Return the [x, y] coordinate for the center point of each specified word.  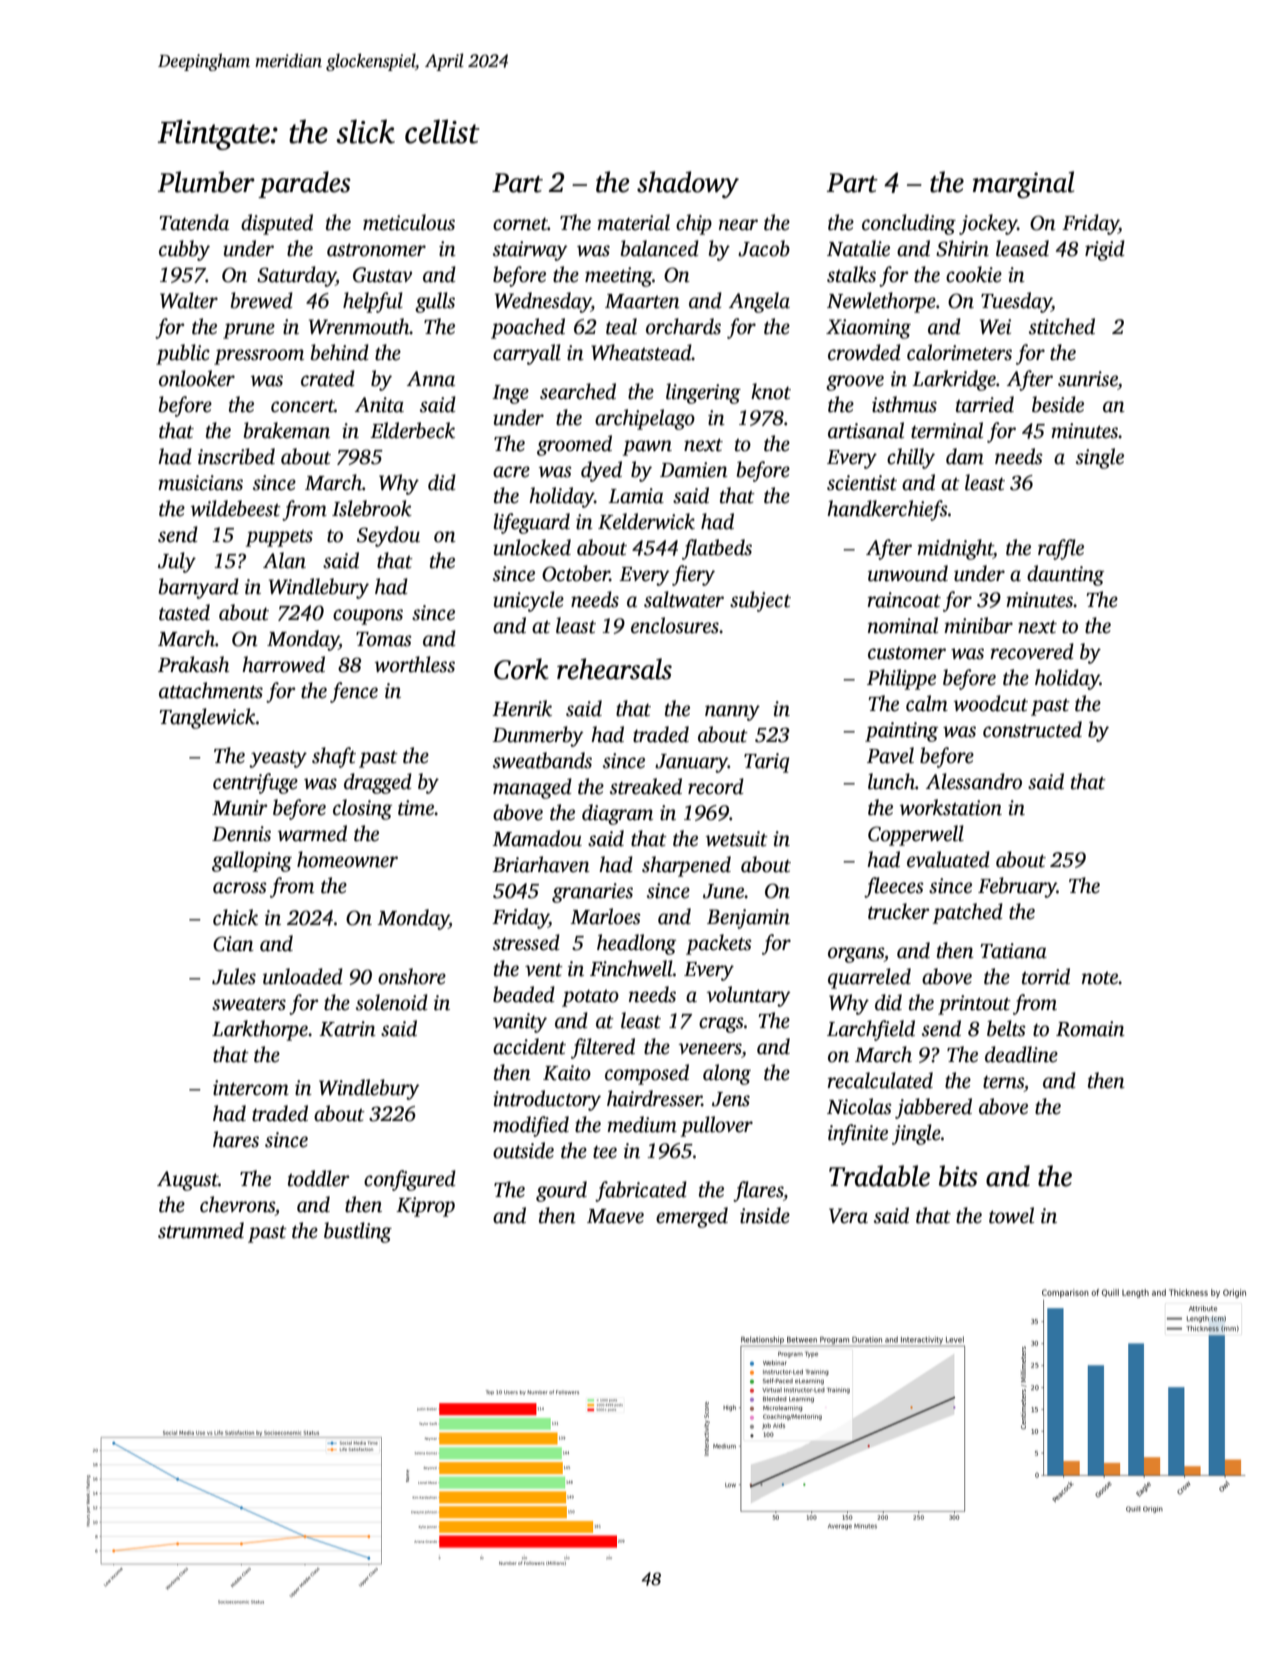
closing [362, 809]
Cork [521, 669]
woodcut [991, 703]
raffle [1061, 549]
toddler [319, 1178]
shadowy [688, 185]
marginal [1023, 185]
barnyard [199, 588]
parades [304, 184]
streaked [646, 786]
